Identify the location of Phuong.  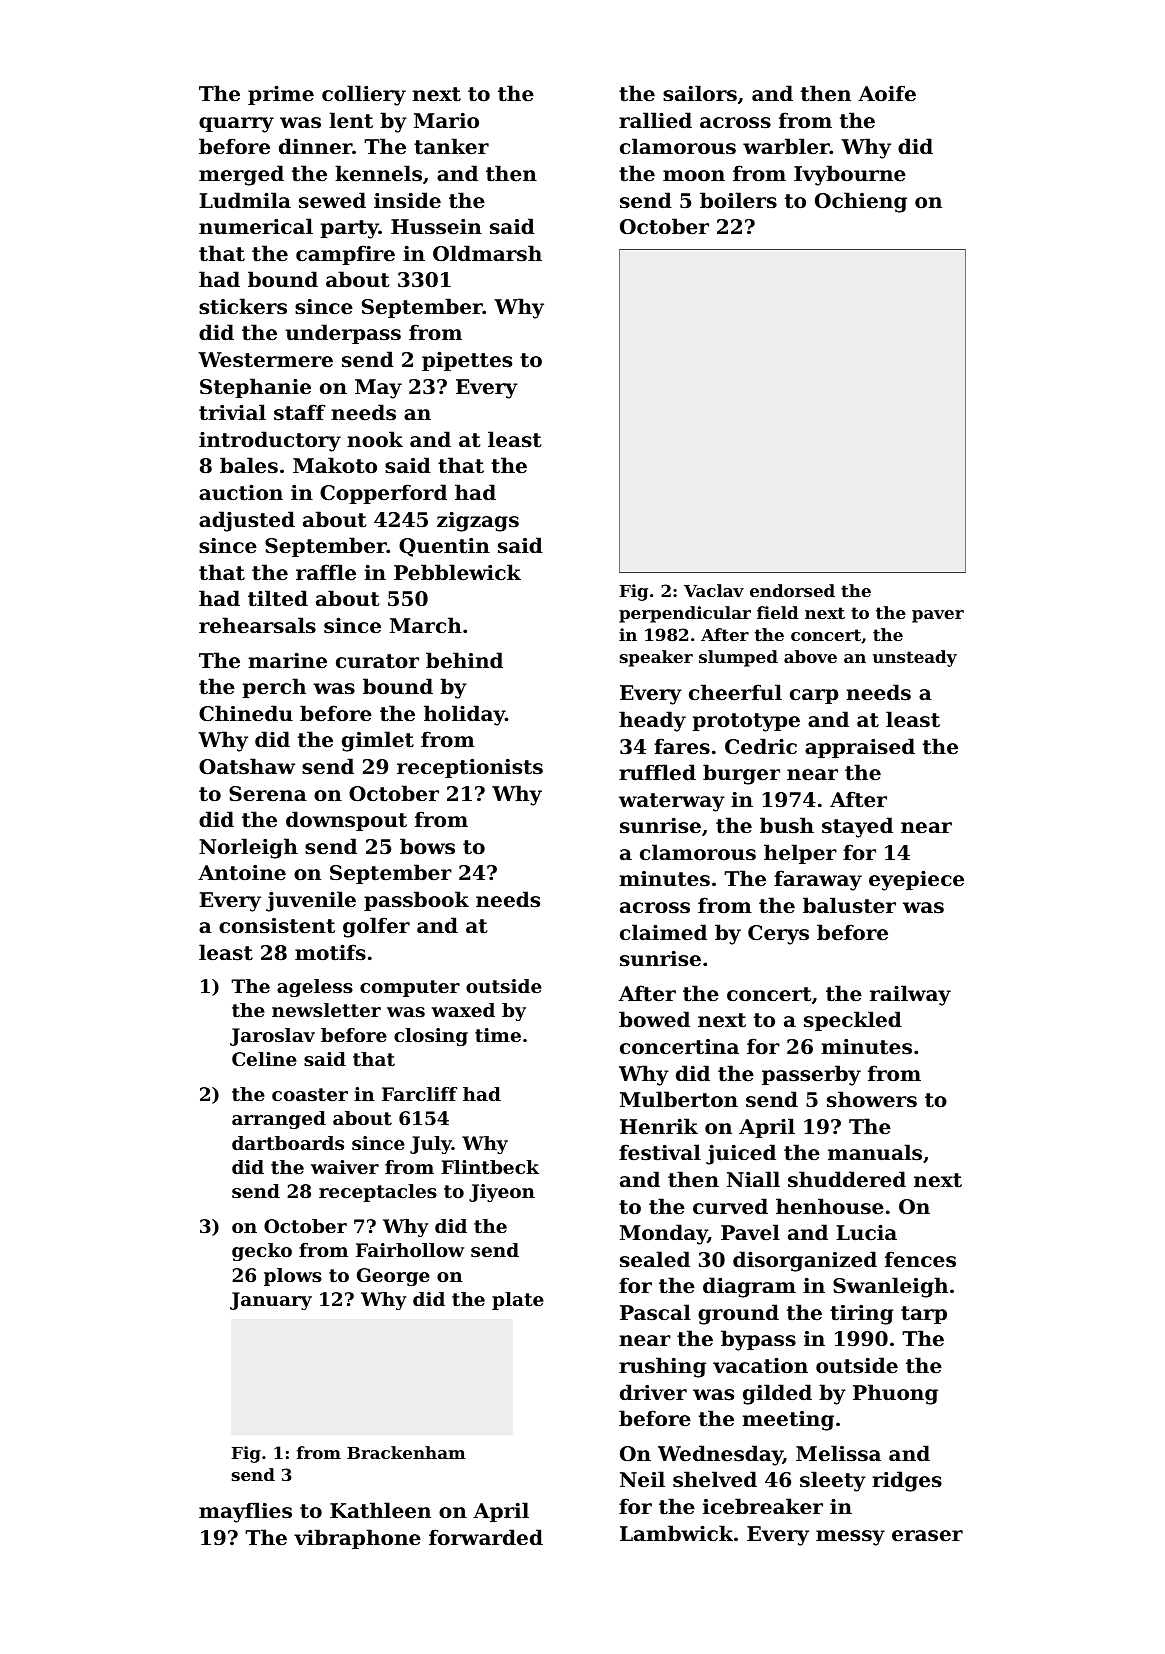
(895, 1394).
